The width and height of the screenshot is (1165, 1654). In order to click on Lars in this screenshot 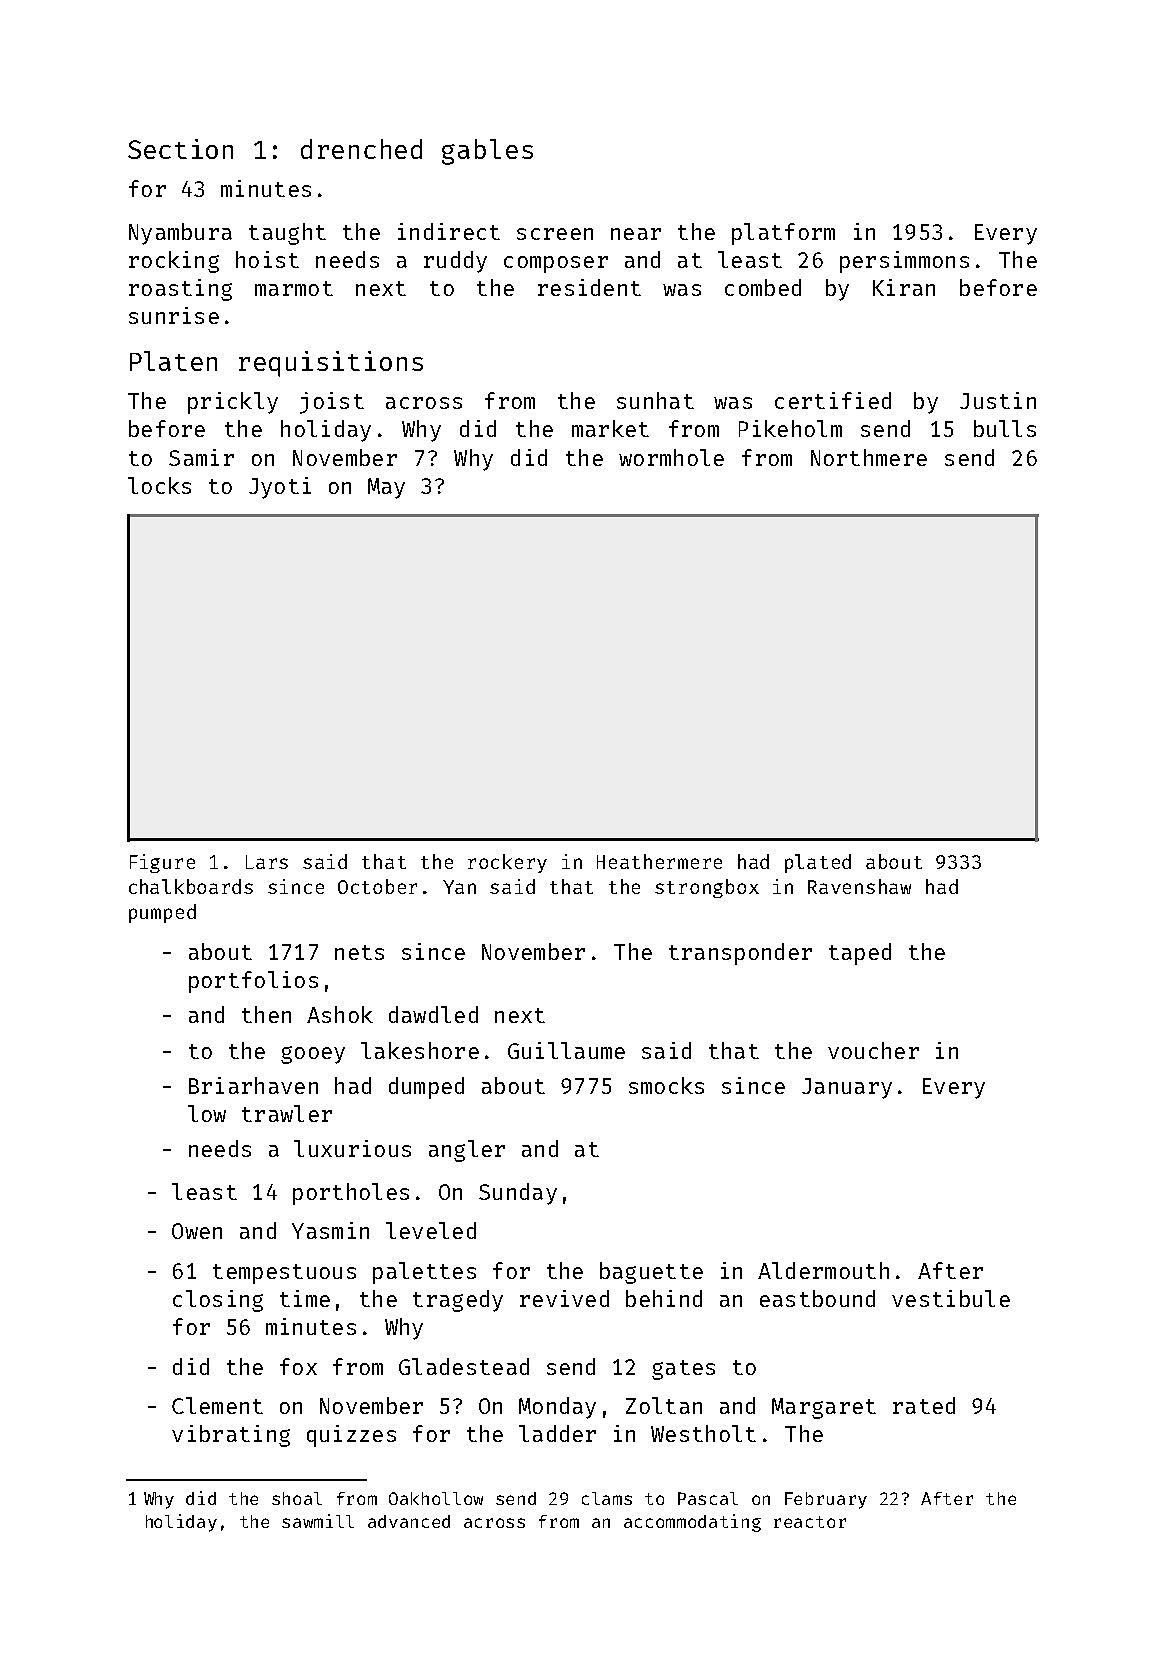, I will do `click(267, 862)`.
